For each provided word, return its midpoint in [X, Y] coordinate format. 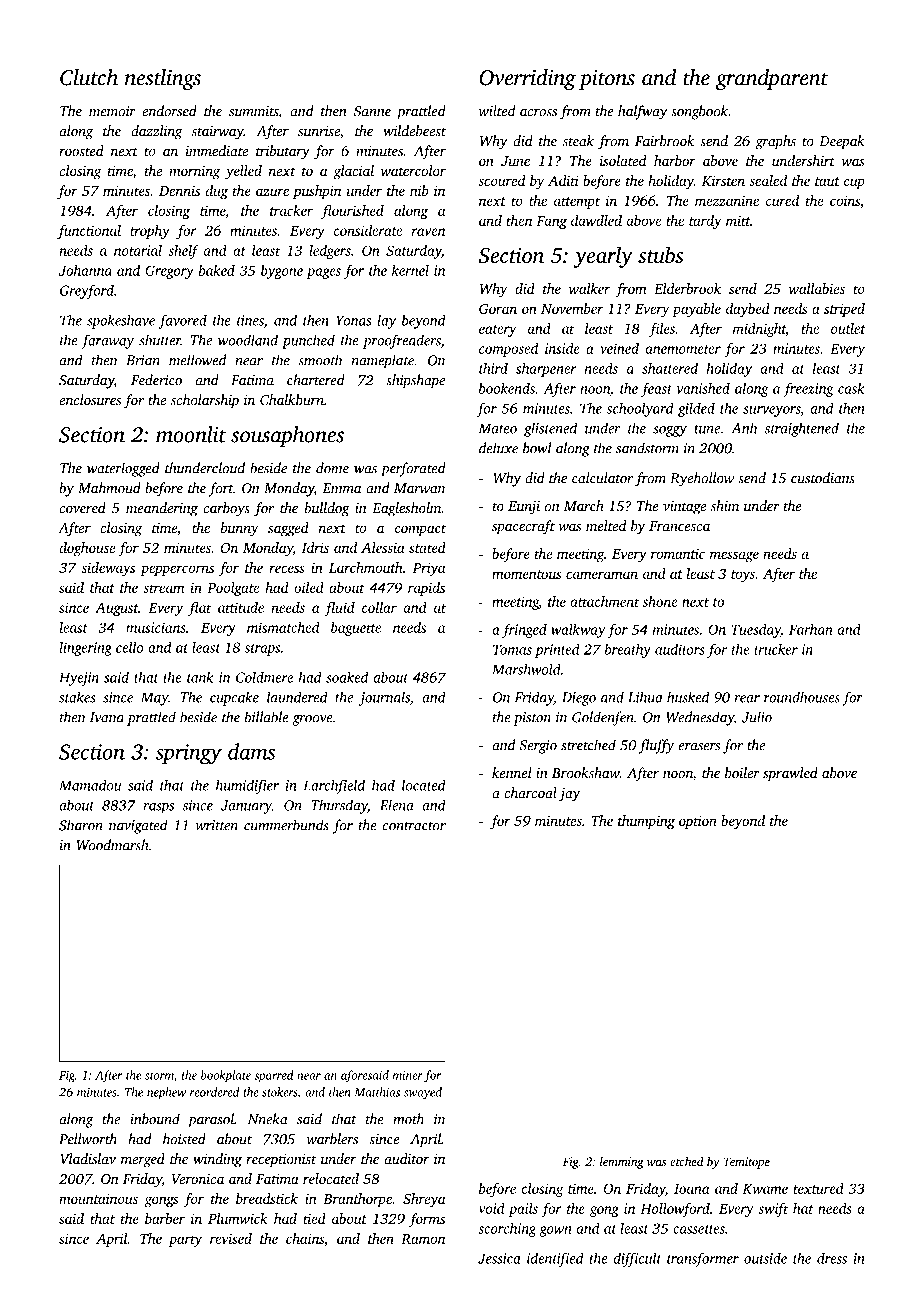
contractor [414, 826]
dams [251, 751]
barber [165, 1218]
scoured [501, 180]
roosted [81, 150]
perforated [413, 469]
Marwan [419, 488]
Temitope [747, 1163]
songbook [699, 112]
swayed [423, 1093]
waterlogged [123, 469]
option [698, 822]
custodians [823, 478]
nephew [166, 1093]
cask [851, 388]
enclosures [90, 400]
